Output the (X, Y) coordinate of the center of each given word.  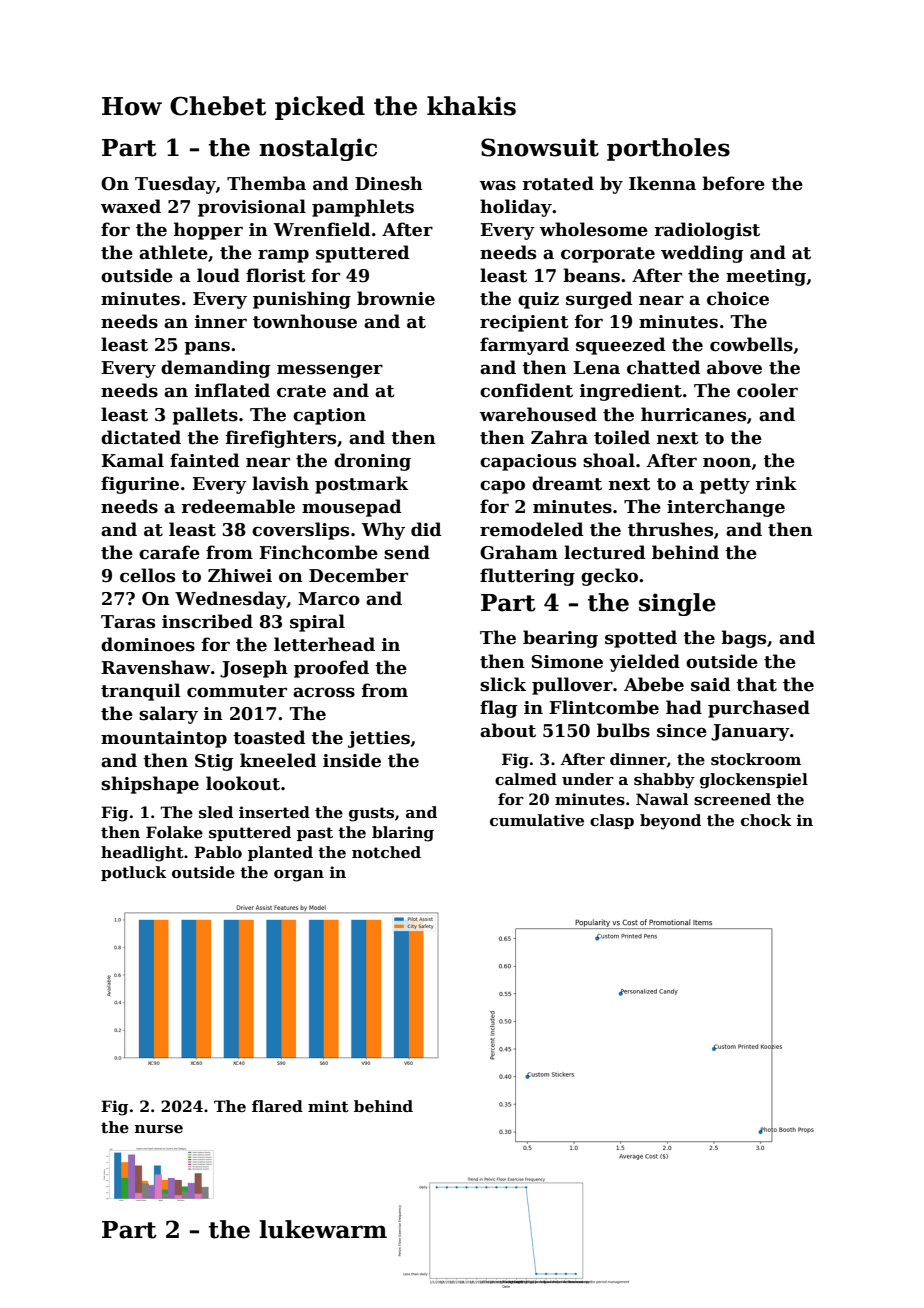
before (733, 183)
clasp (612, 821)
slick (503, 684)
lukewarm (323, 1229)
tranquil (141, 692)
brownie (396, 298)
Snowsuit (540, 147)
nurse (159, 1129)
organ (299, 876)
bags (743, 639)
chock (766, 820)
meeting (766, 277)
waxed (130, 206)
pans (207, 348)
